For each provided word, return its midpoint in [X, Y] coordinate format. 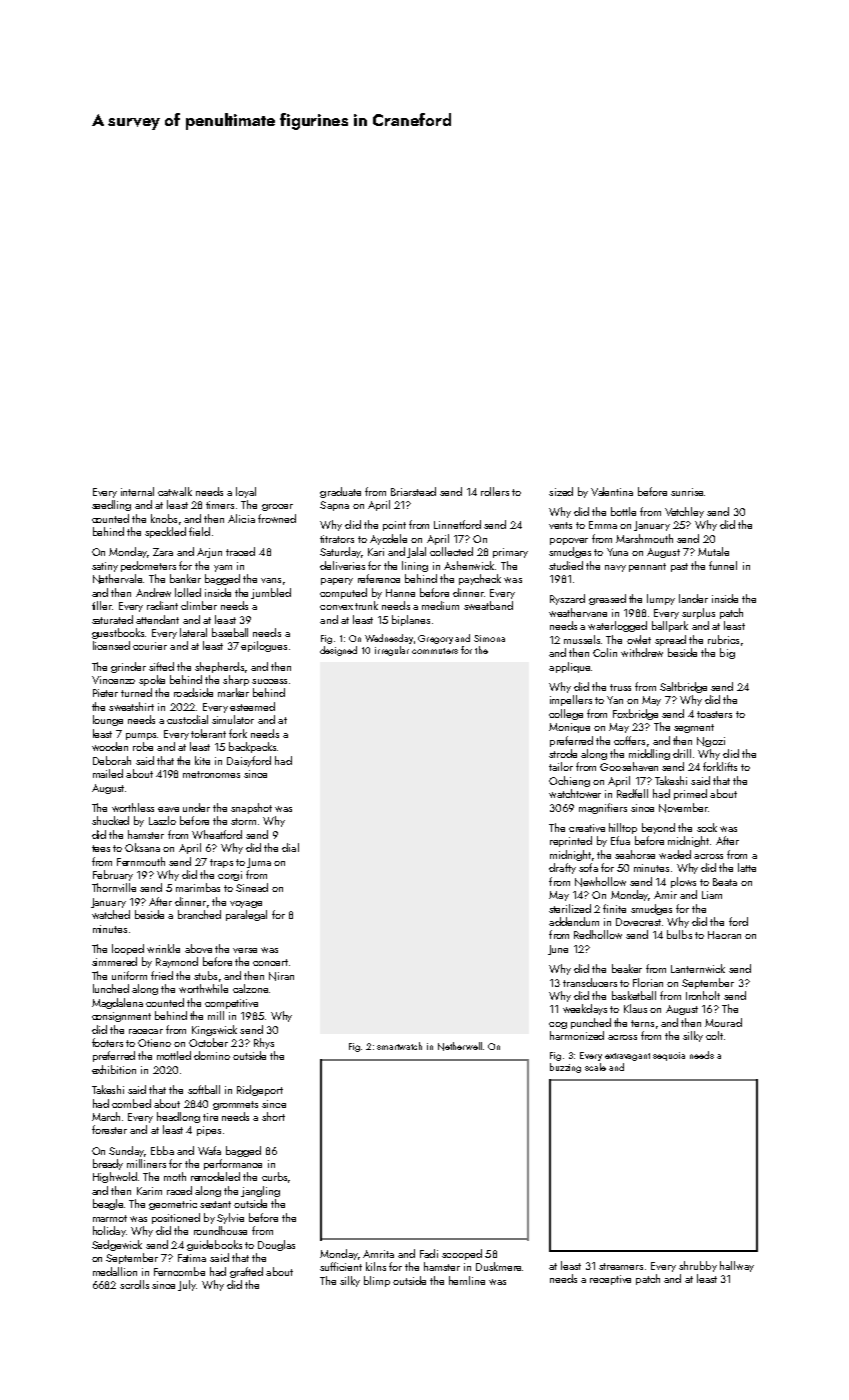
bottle [623, 511]
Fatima [192, 1258]
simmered [114, 961]
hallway [737, 1266]
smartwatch [399, 1046]
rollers [495, 491]
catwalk [175, 491]
